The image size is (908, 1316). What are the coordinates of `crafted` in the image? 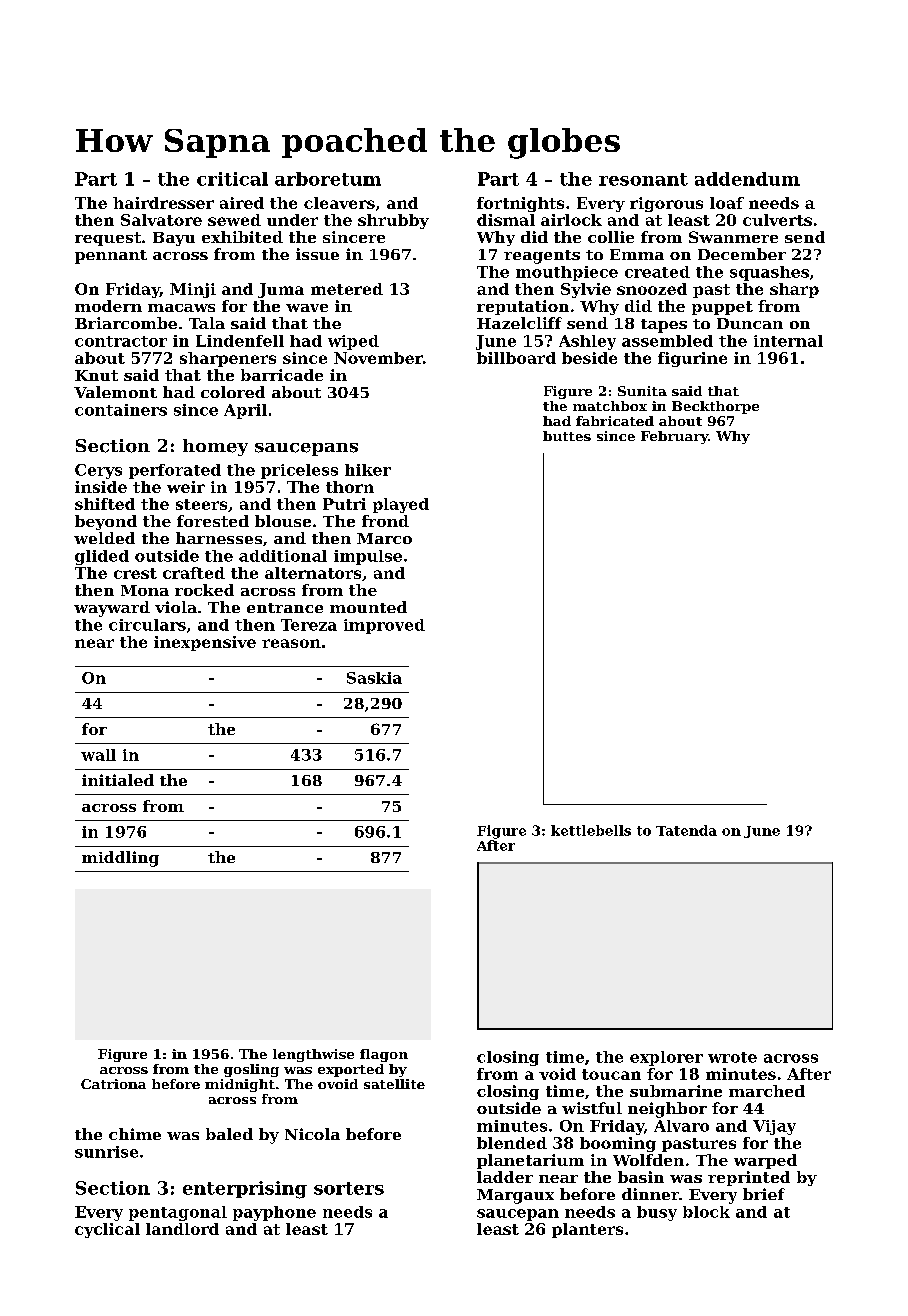 It's located at (194, 573).
